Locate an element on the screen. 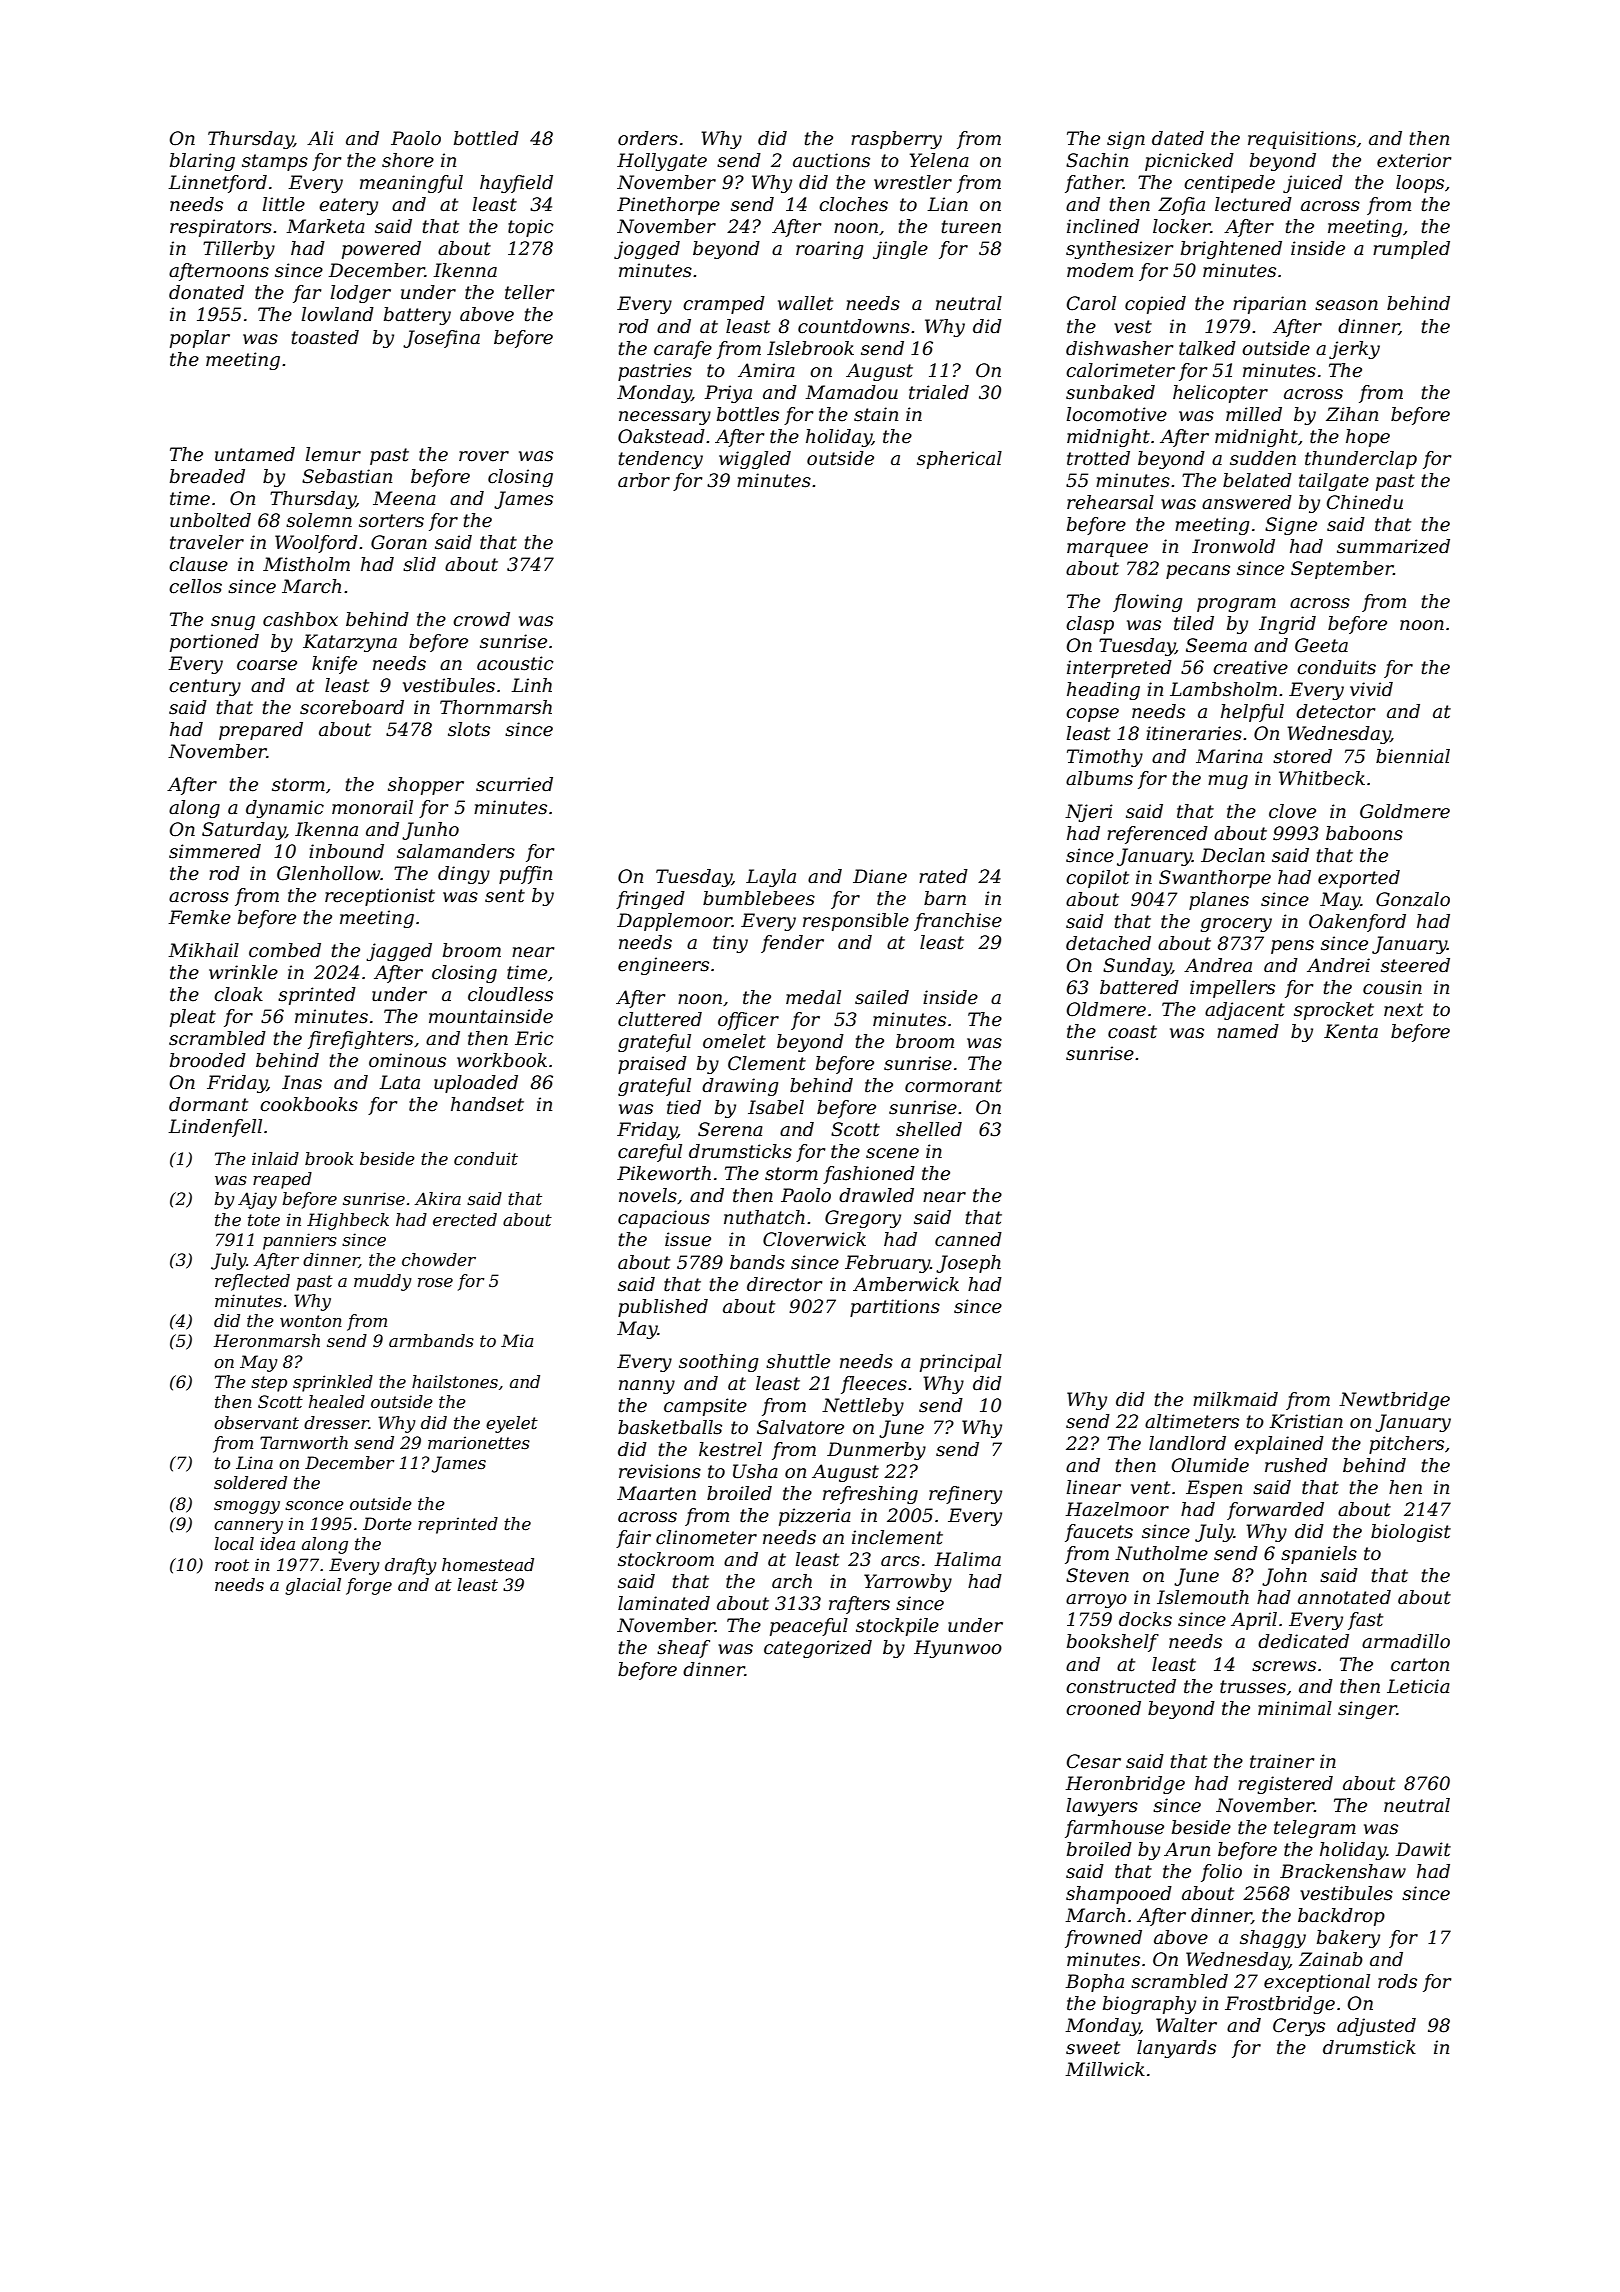 This screenshot has height=2292, width=1620. tailgate is located at coordinates (1334, 482).
